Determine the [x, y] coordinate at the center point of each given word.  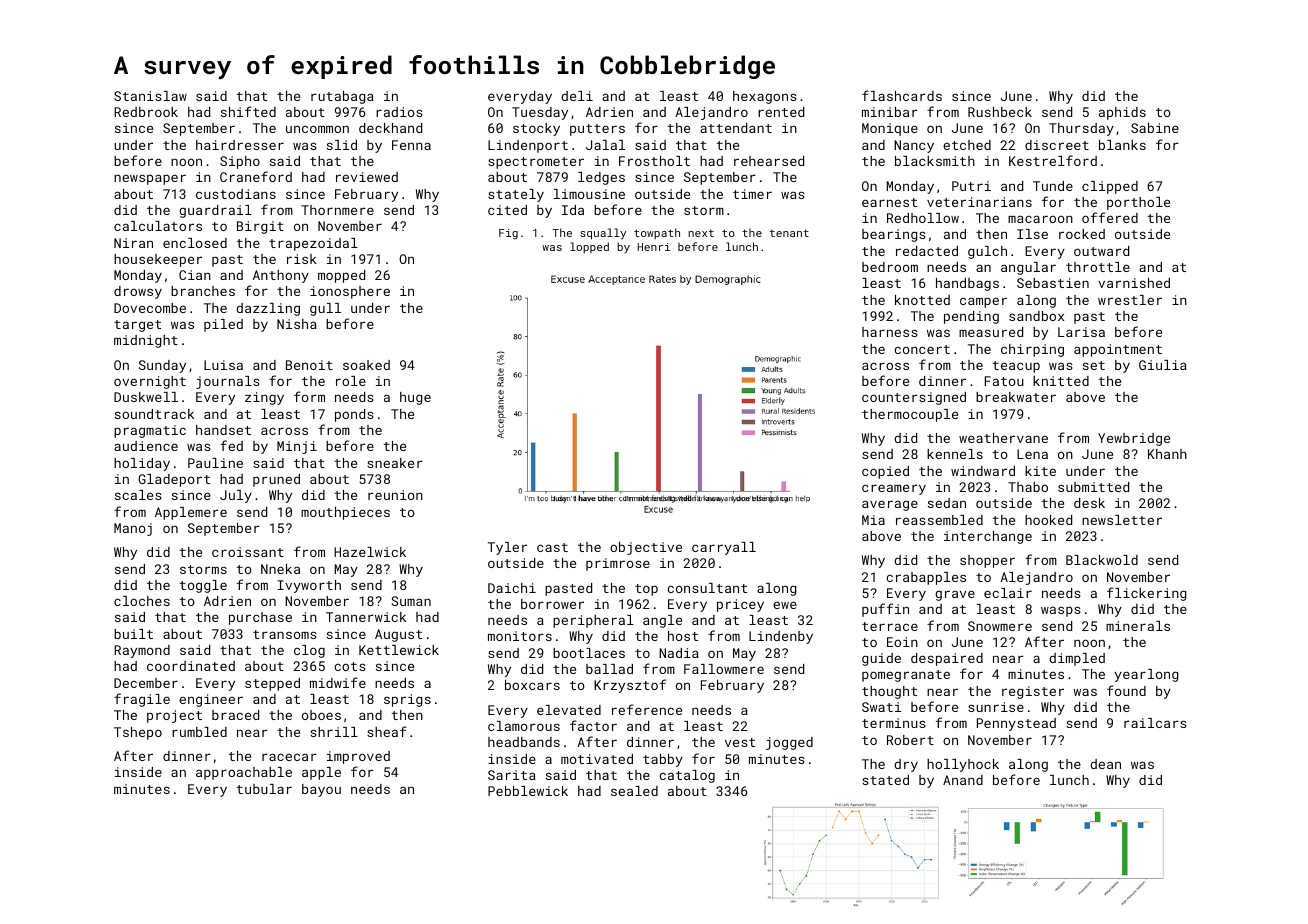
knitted [1061, 381]
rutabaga [342, 97]
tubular [264, 789]
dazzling [268, 309]
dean [1105, 764]
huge [415, 398]
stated [885, 780]
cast [552, 547]
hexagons [765, 97]
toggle [203, 586]
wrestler [1130, 300]
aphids [1122, 113]
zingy [264, 398]
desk [1089, 503]
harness [890, 332]
